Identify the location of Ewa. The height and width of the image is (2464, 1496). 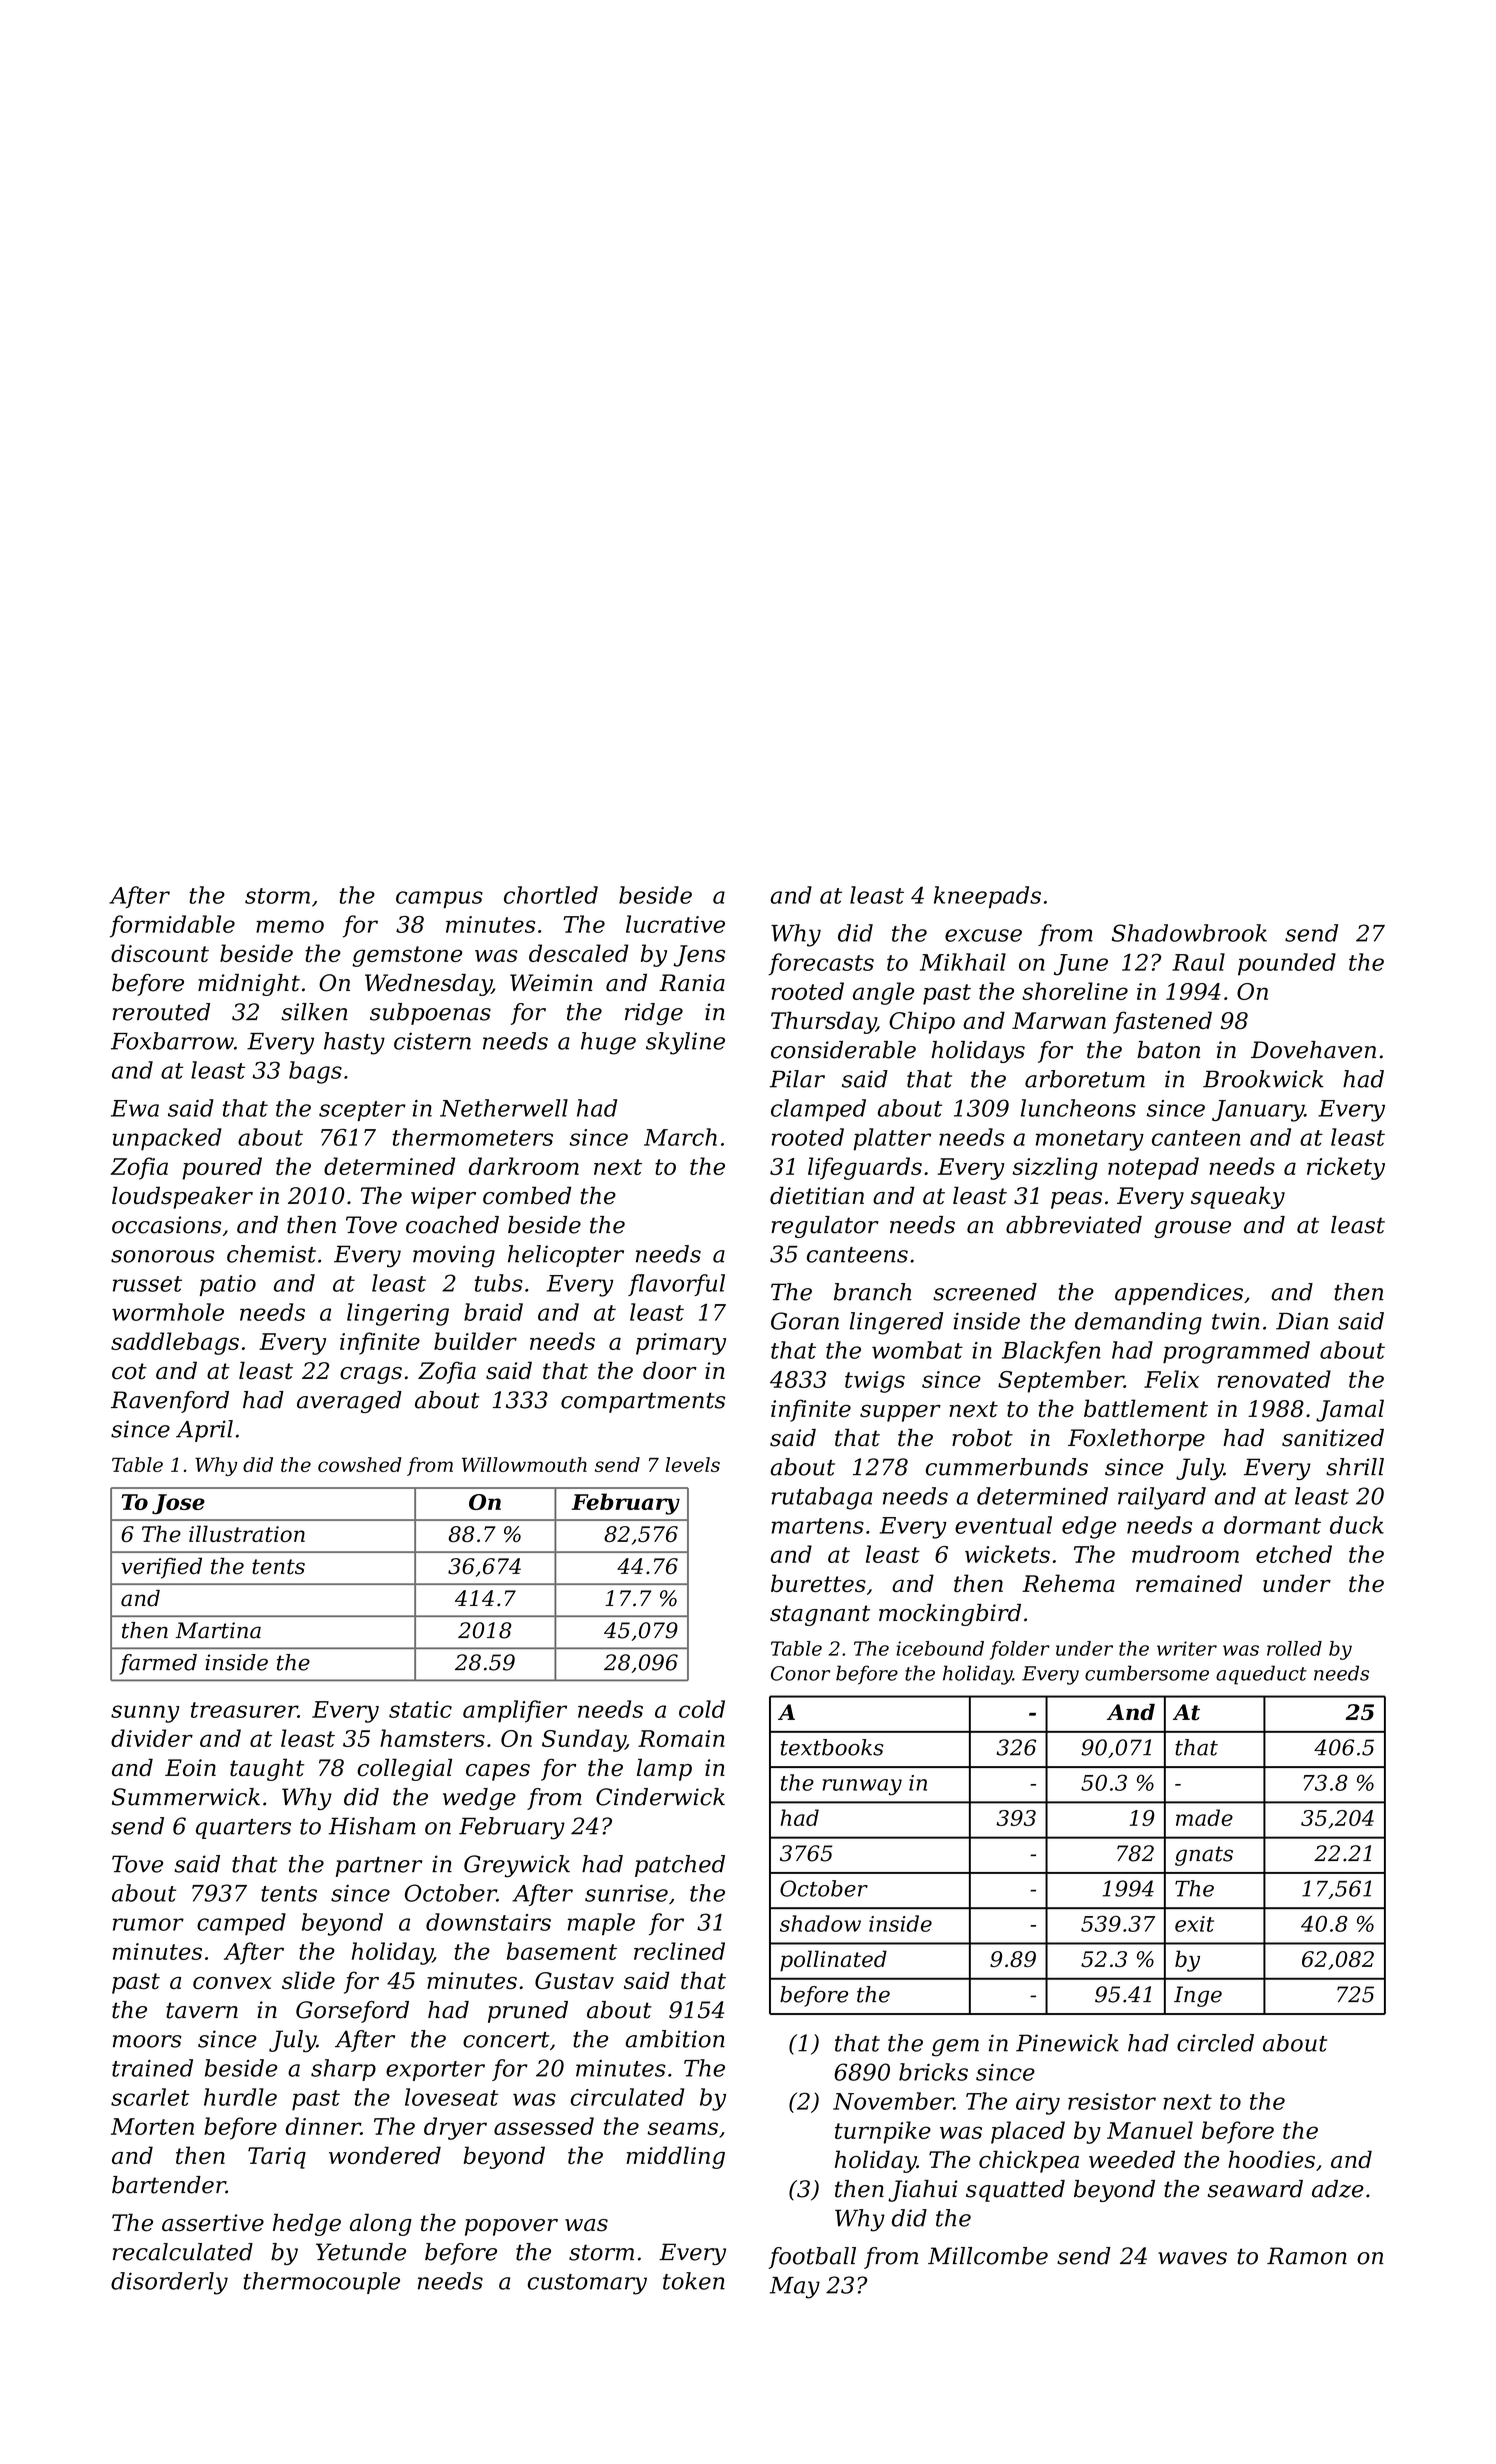
(135, 1108).
